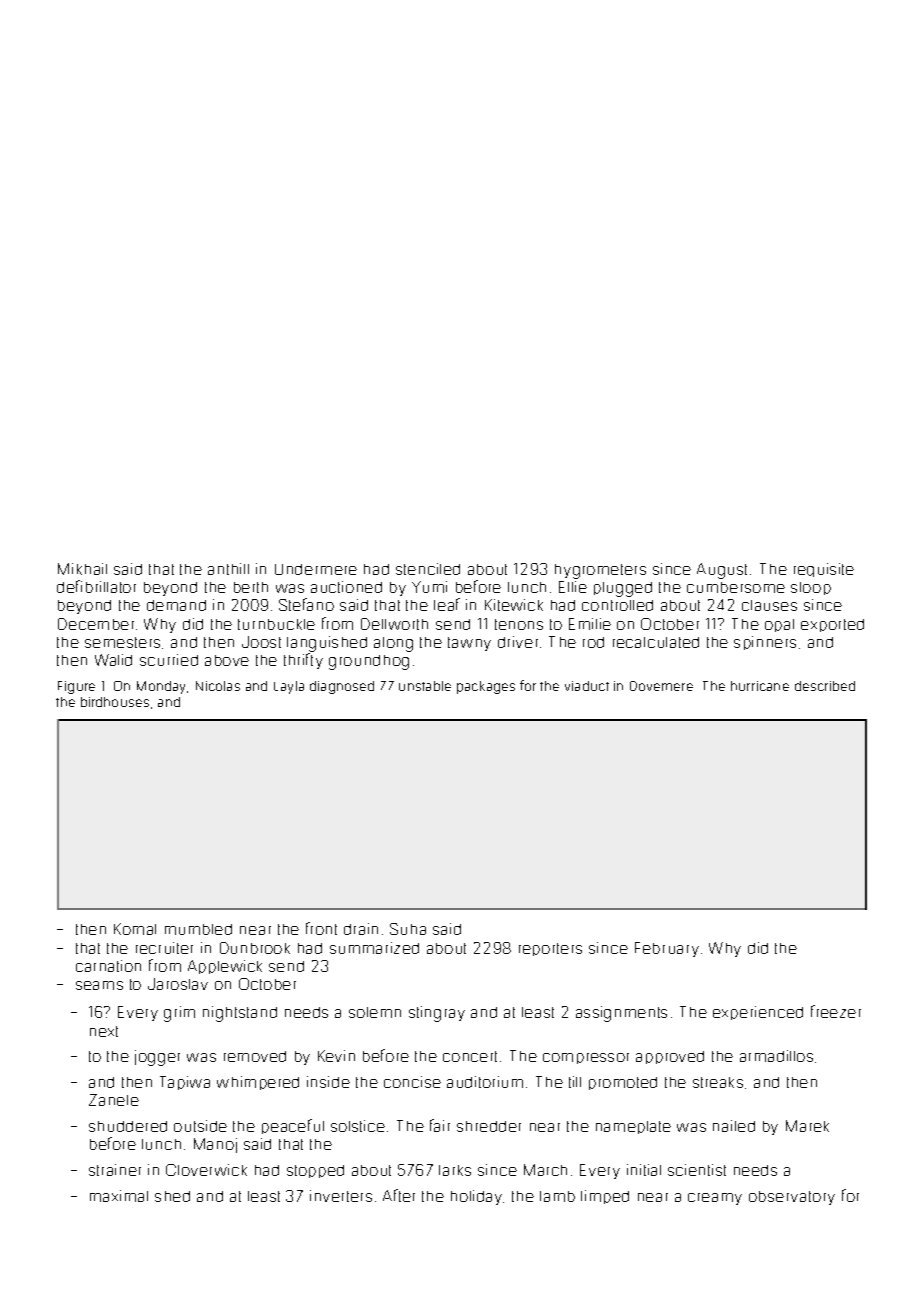  What do you see at coordinates (135, 929) in the screenshot?
I see `Komal` at bounding box center [135, 929].
